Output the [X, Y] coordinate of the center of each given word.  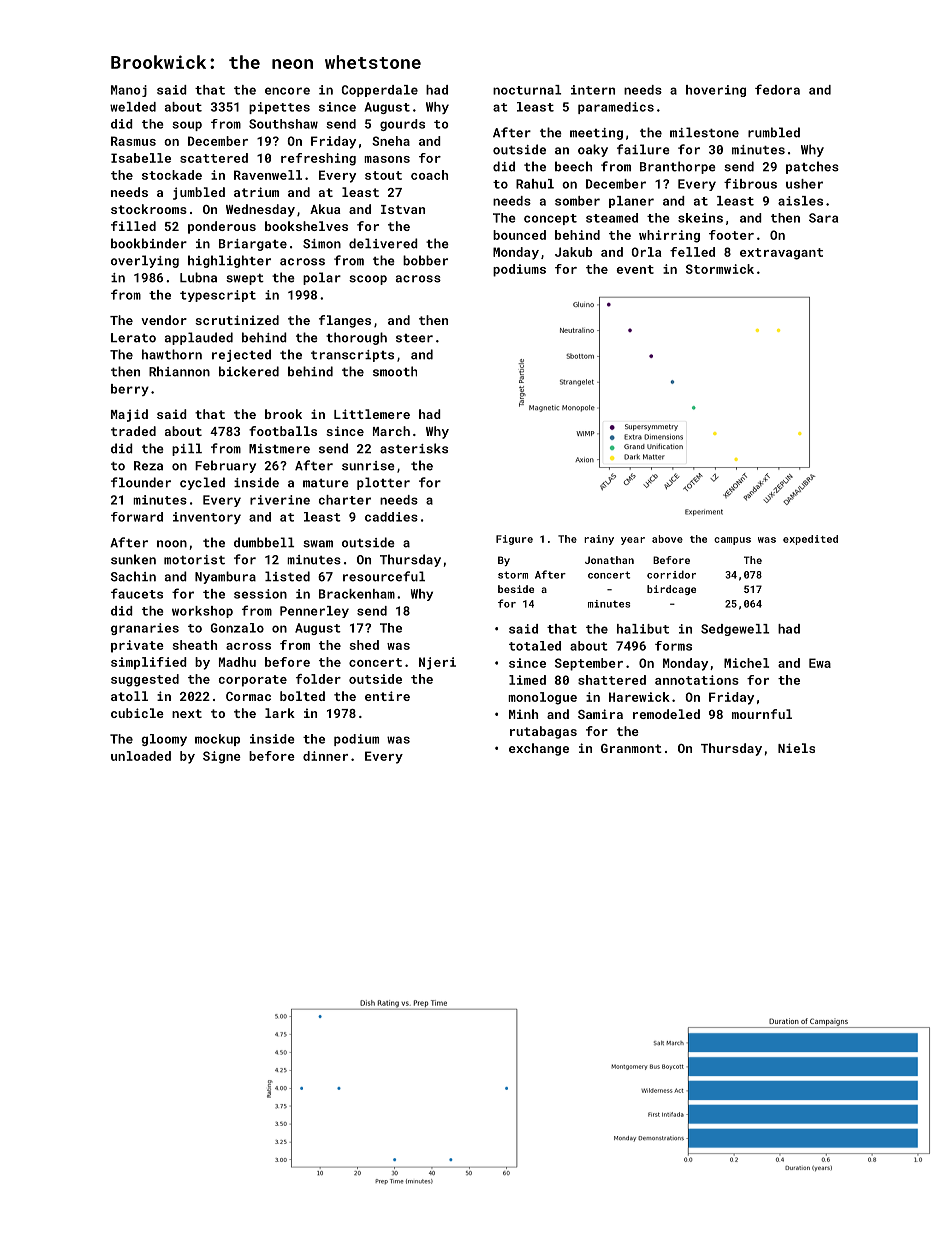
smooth [395, 371]
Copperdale [380, 91]
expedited [810, 540]
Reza [148, 466]
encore [287, 91]
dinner [325, 756]
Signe [222, 757]
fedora [777, 89]
